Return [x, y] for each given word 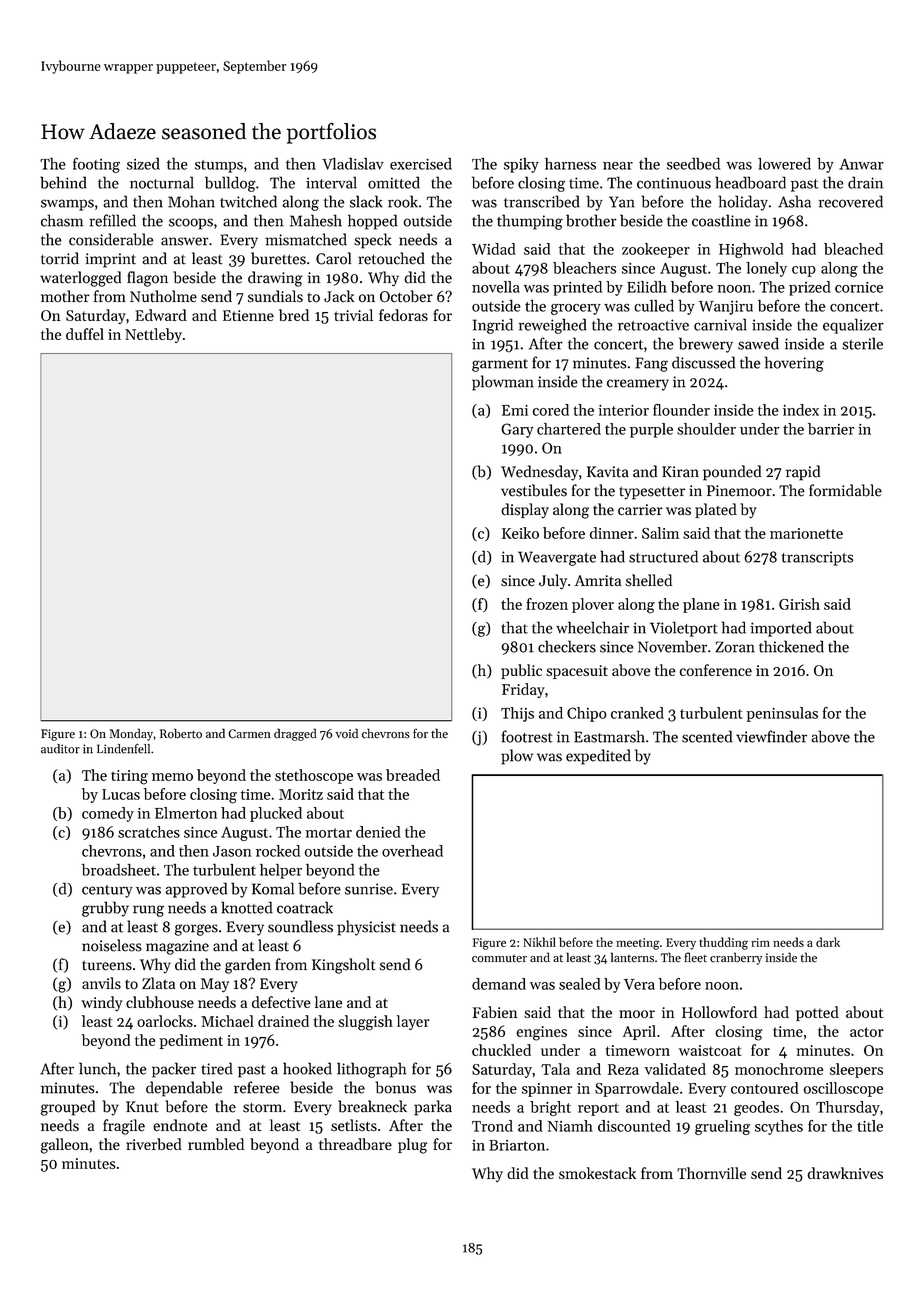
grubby [105, 909]
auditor [60, 749]
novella [496, 287]
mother [65, 296]
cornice [859, 287]
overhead [412, 851]
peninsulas [782, 714]
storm [262, 1108]
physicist [366, 928]
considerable [111, 239]
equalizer [853, 326]
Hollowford [719, 1012]
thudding [723, 943]
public [521, 671]
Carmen [249, 734]
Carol [333, 258]
